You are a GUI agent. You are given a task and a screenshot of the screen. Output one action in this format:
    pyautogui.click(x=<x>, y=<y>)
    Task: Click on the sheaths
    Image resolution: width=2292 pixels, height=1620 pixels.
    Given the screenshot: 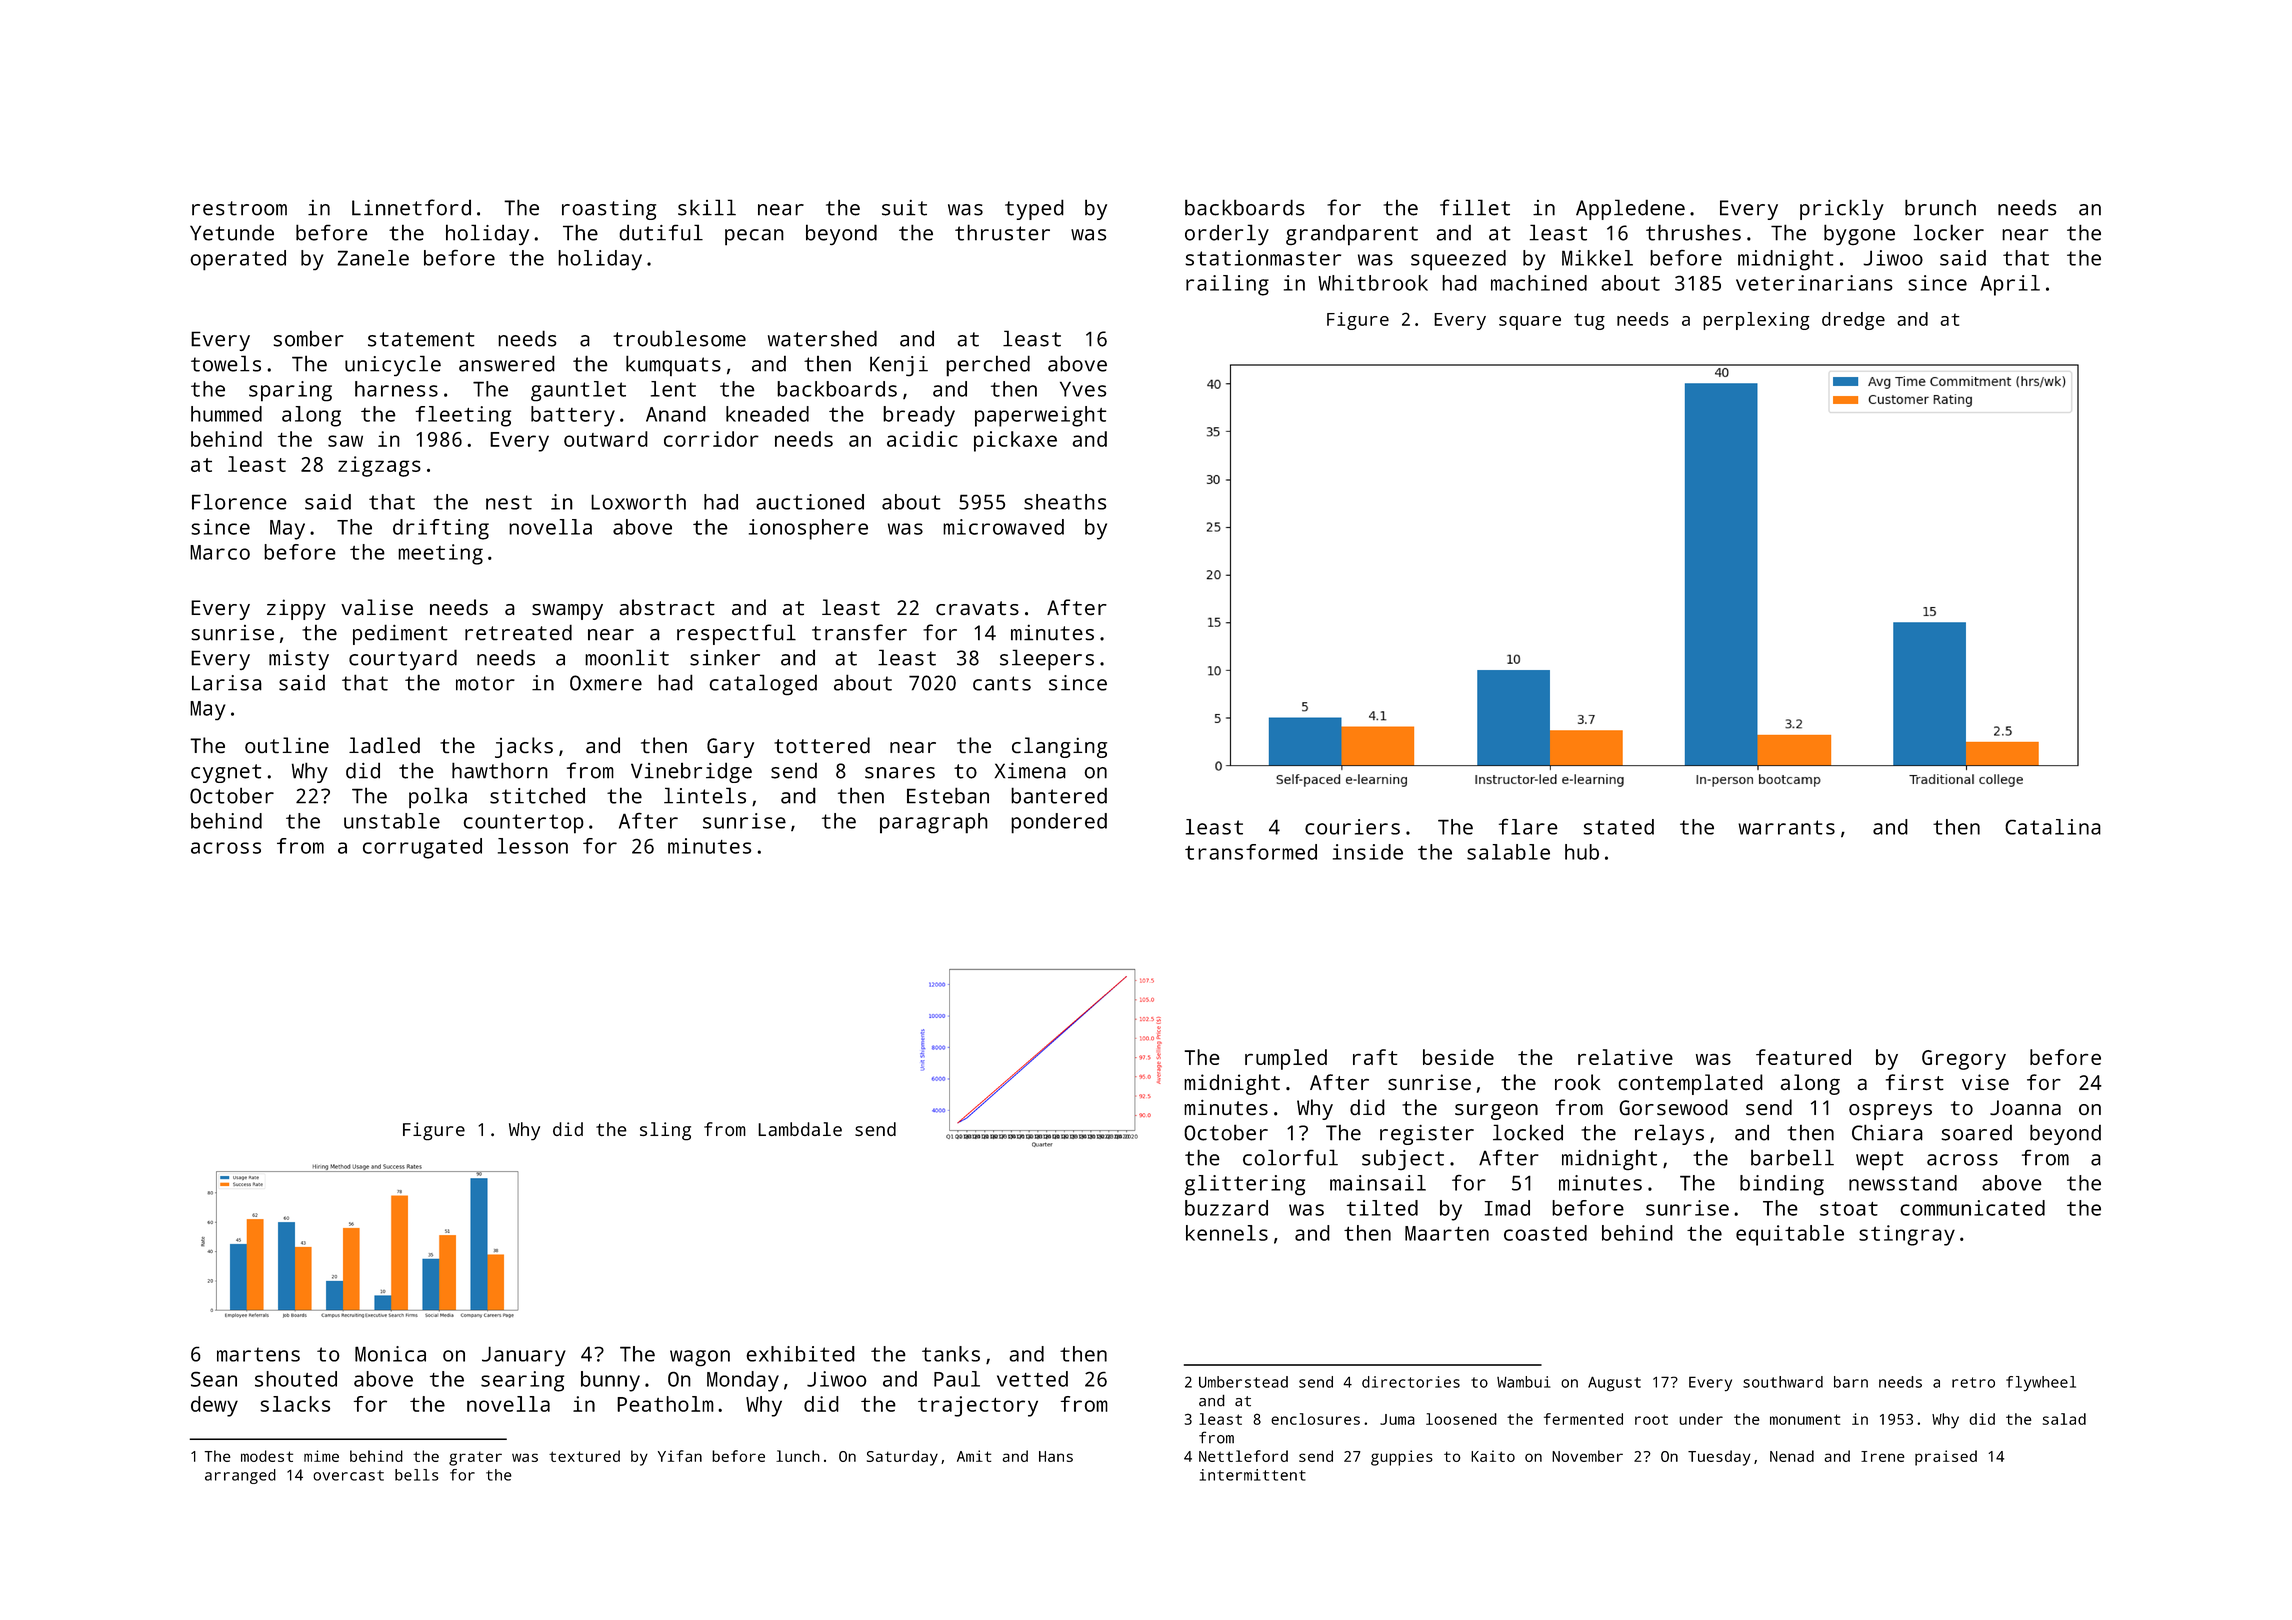 What is the action you would take?
    pyautogui.click(x=1065, y=502)
